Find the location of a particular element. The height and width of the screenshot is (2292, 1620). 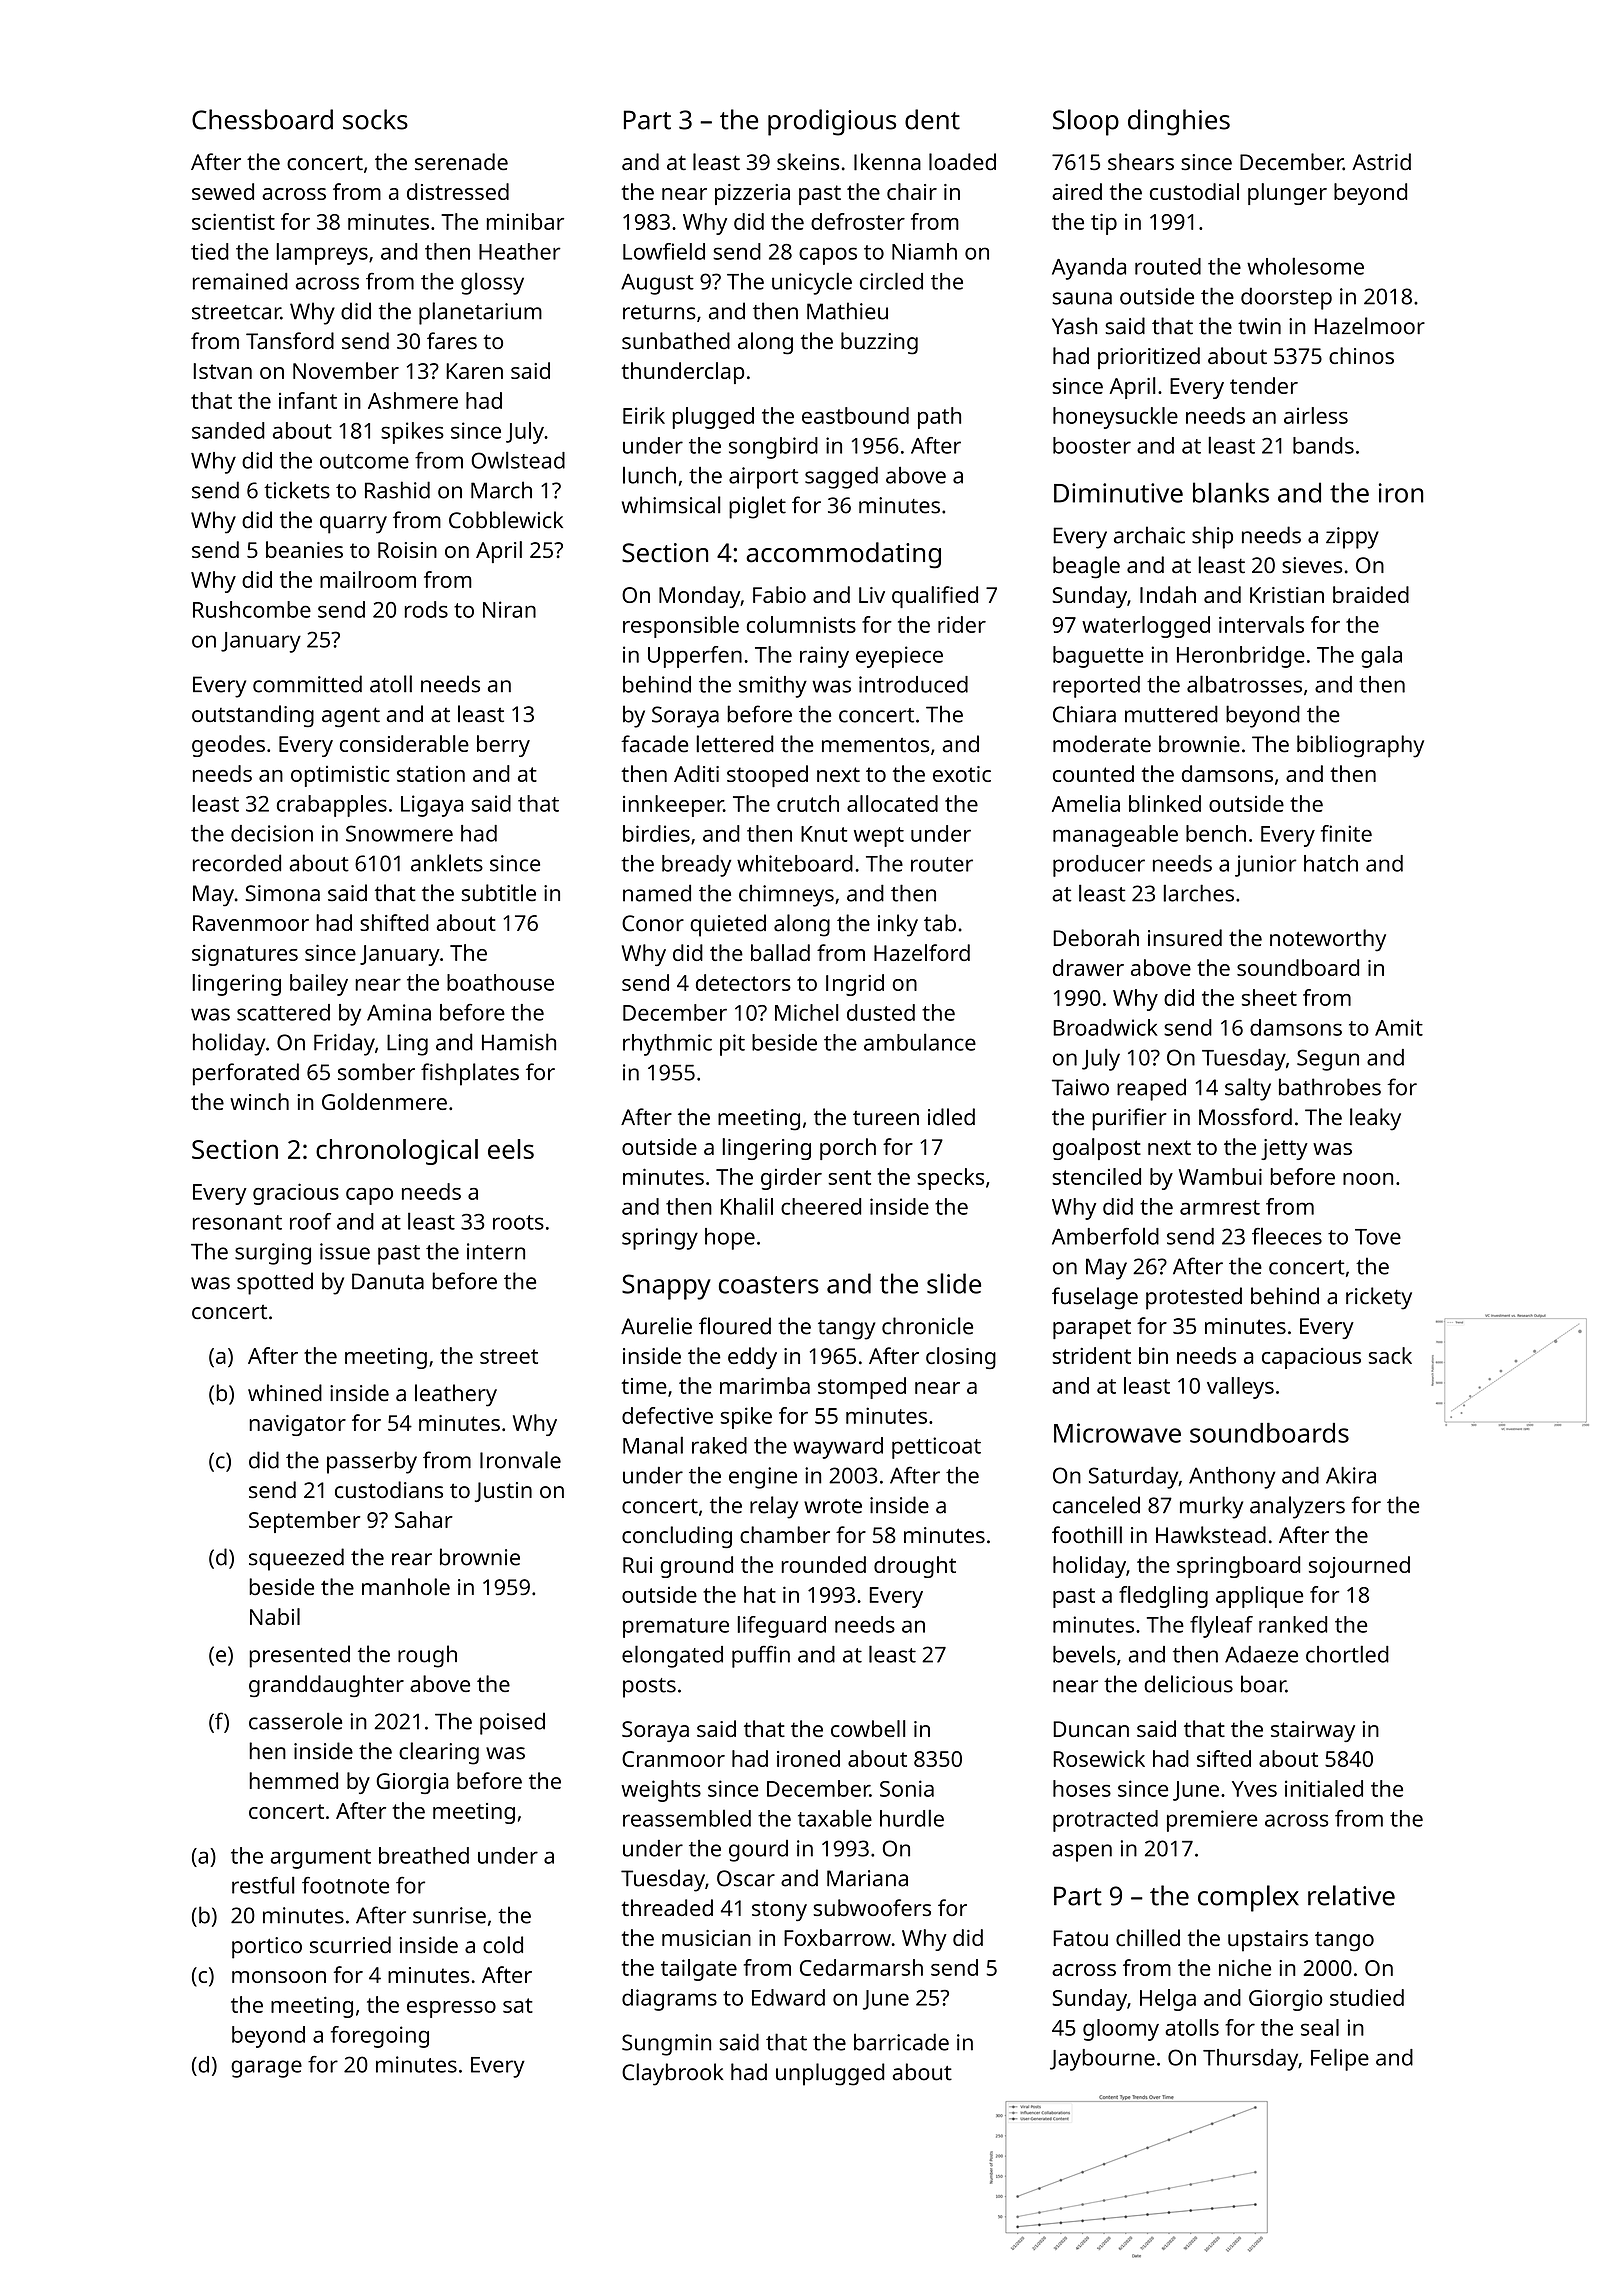

Jaybourne is located at coordinates (1102, 2060).
